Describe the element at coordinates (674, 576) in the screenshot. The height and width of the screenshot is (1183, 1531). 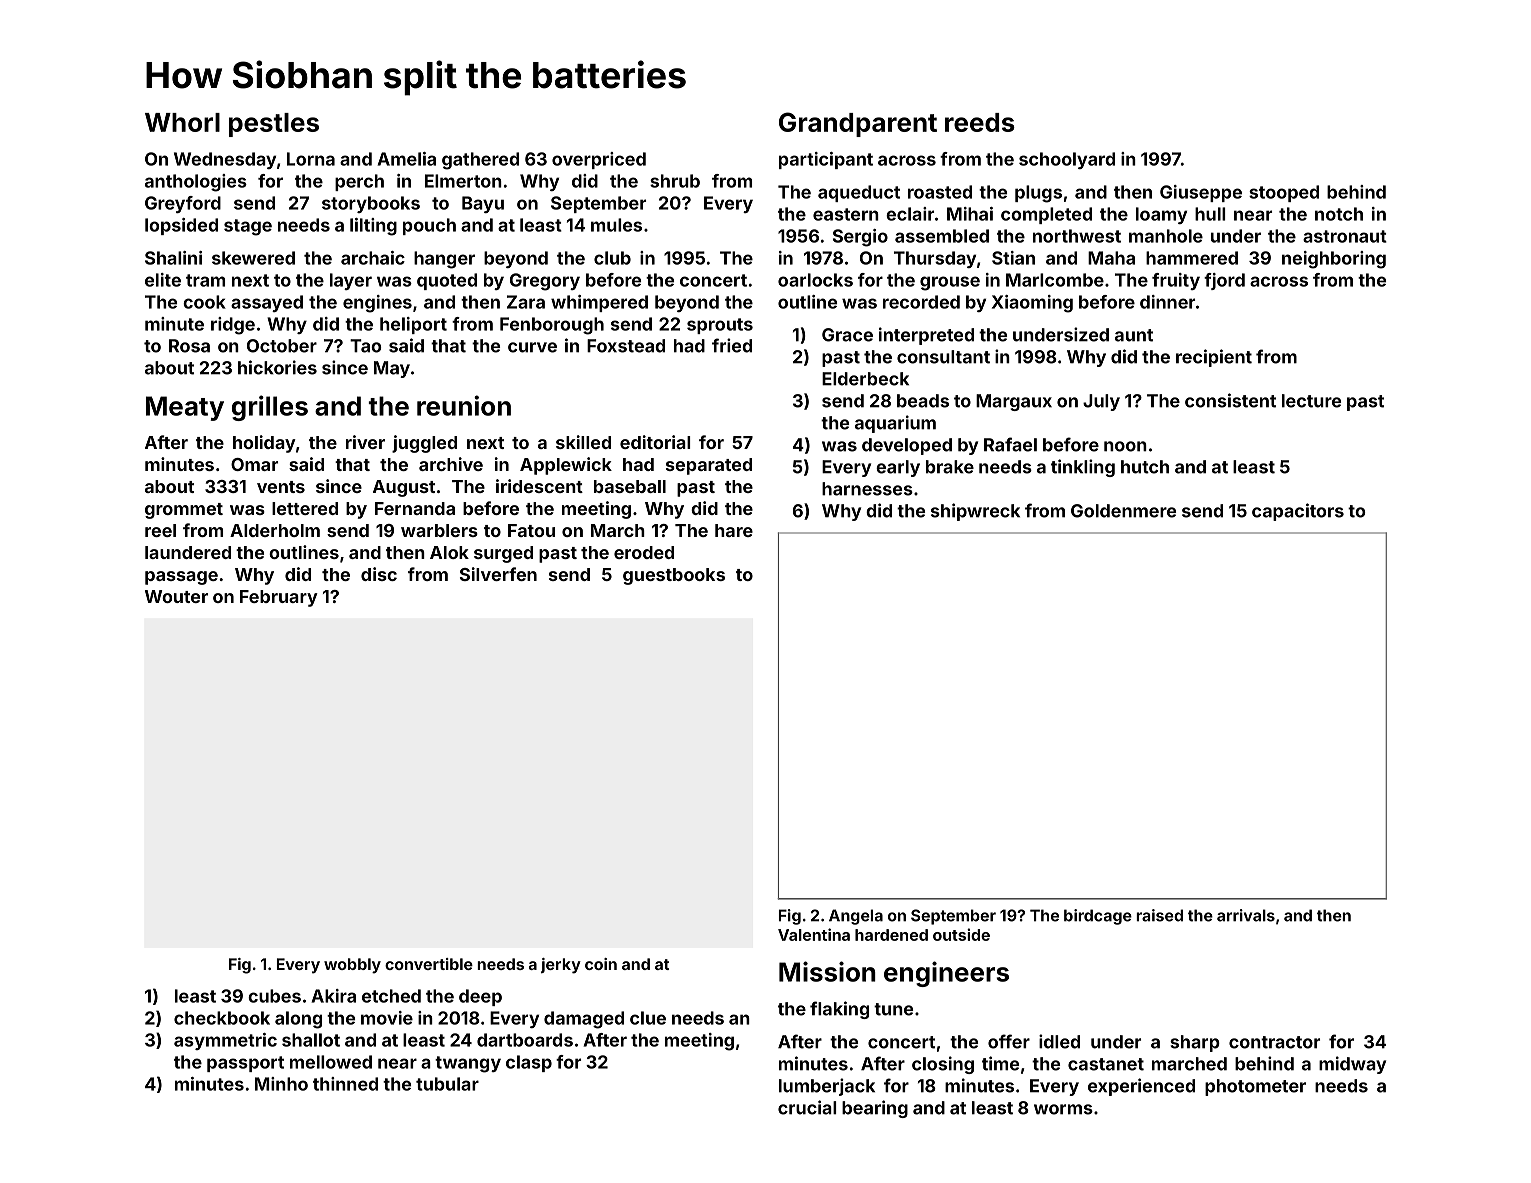
I see `guestbooks` at that location.
